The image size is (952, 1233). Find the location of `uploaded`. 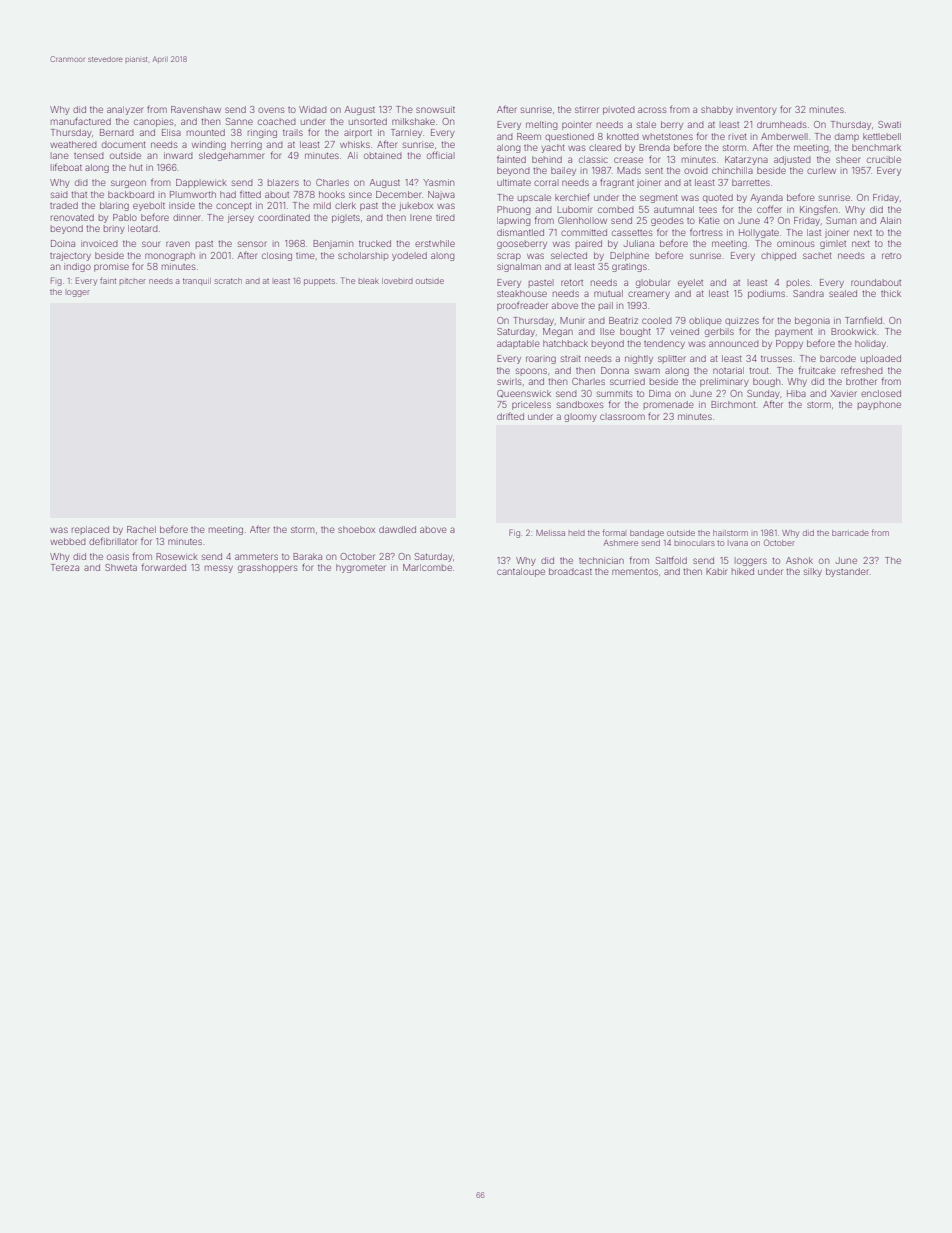

uploaded is located at coordinates (881, 359).
